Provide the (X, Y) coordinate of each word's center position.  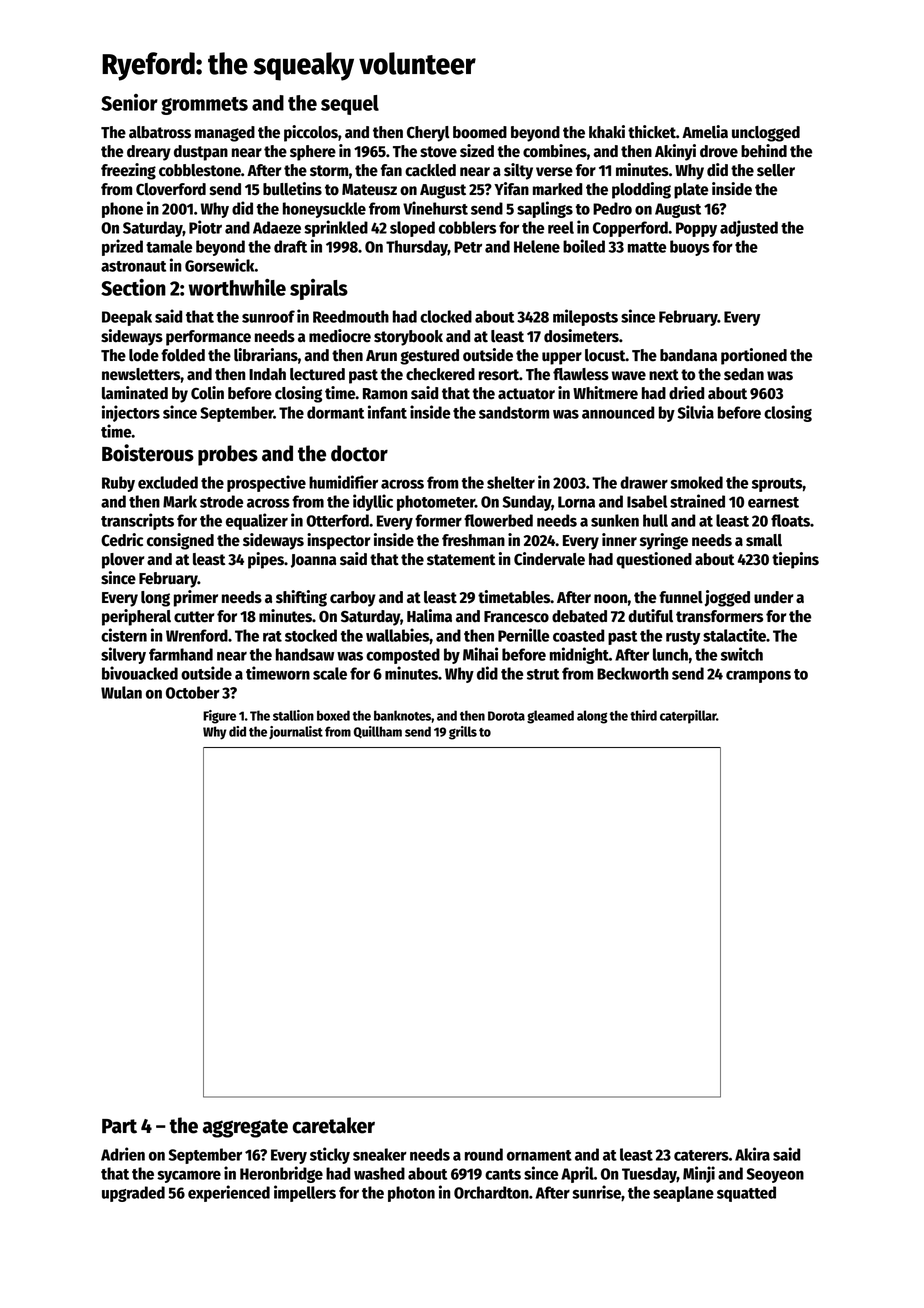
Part (119, 1126)
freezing (128, 171)
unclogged (766, 134)
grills (463, 733)
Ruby (118, 484)
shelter (511, 482)
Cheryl (428, 134)
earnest (773, 502)
